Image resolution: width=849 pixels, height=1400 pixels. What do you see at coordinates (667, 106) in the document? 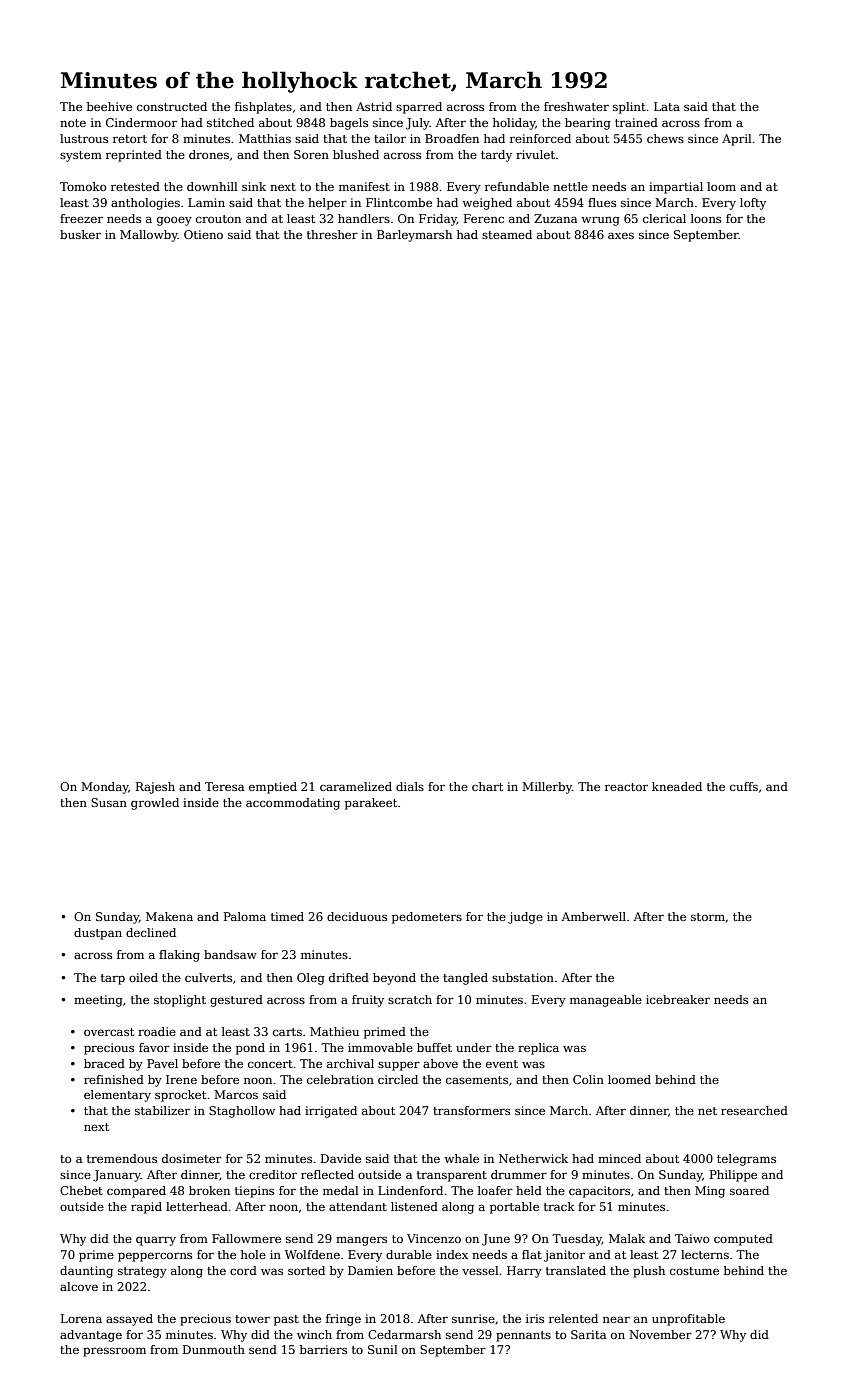
I see `Lata` at bounding box center [667, 106].
